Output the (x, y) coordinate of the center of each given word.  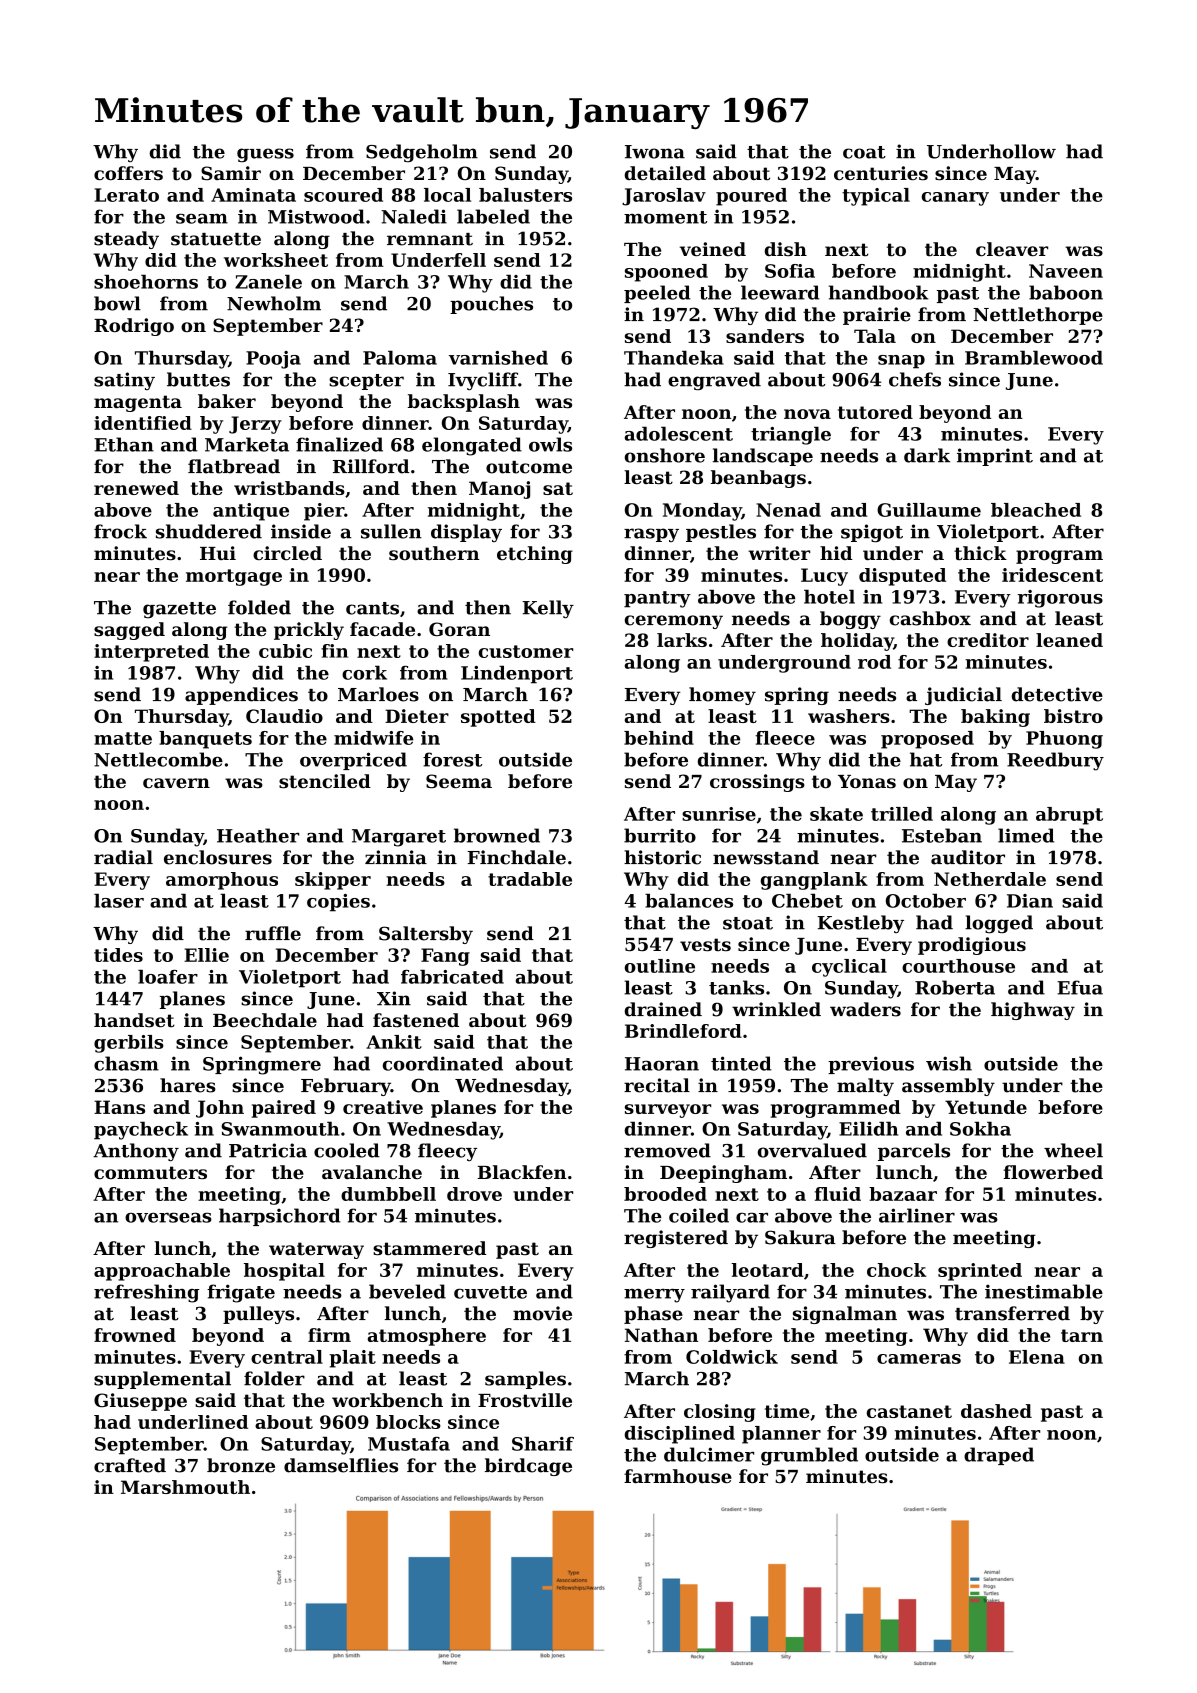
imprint (995, 457)
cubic (285, 651)
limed (1026, 835)
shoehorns (146, 281)
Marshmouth (185, 1487)
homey (722, 696)
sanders (765, 336)
